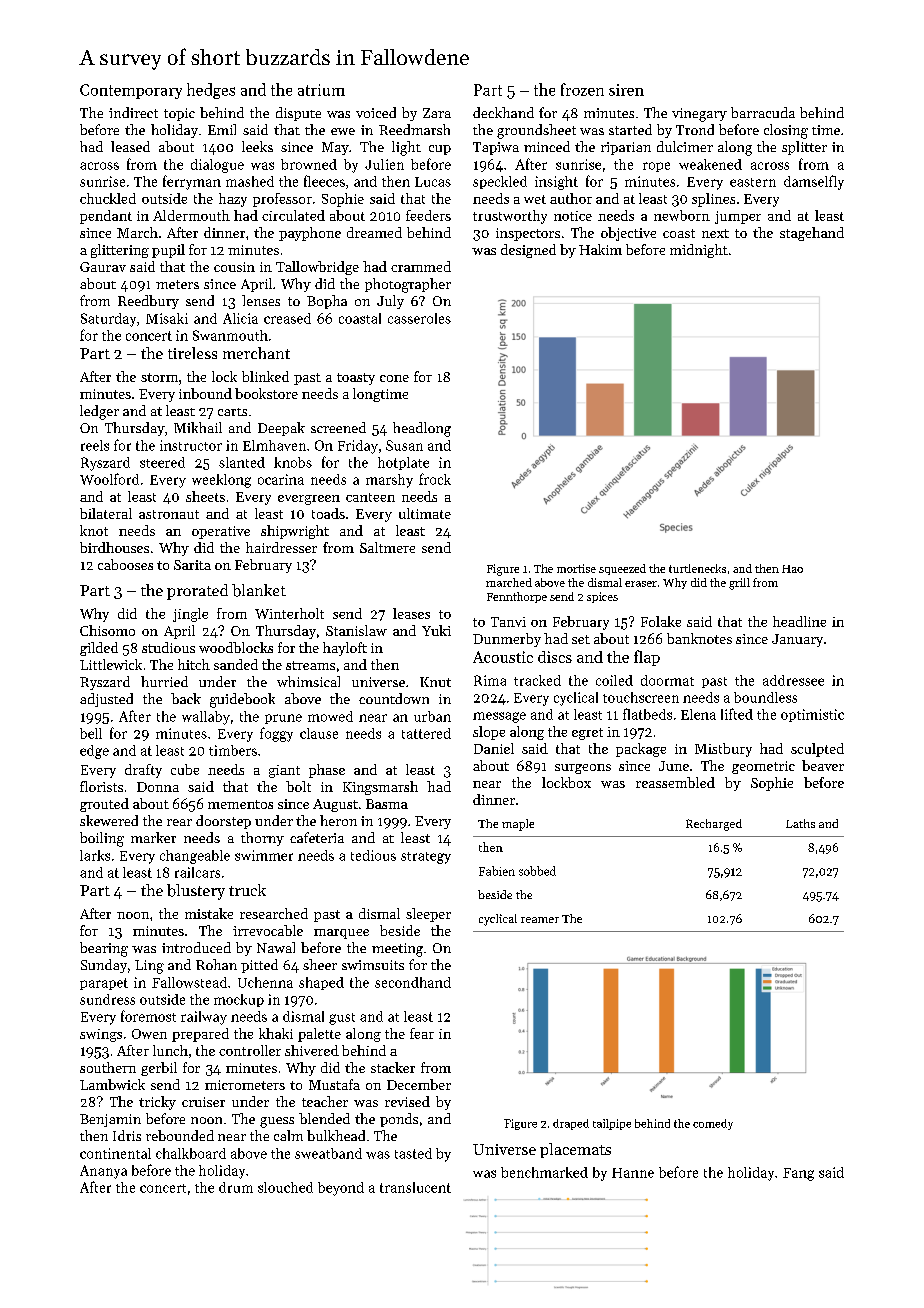 The image size is (924, 1308). What do you see at coordinates (413, 1153) in the document?
I see `tasted` at bounding box center [413, 1153].
